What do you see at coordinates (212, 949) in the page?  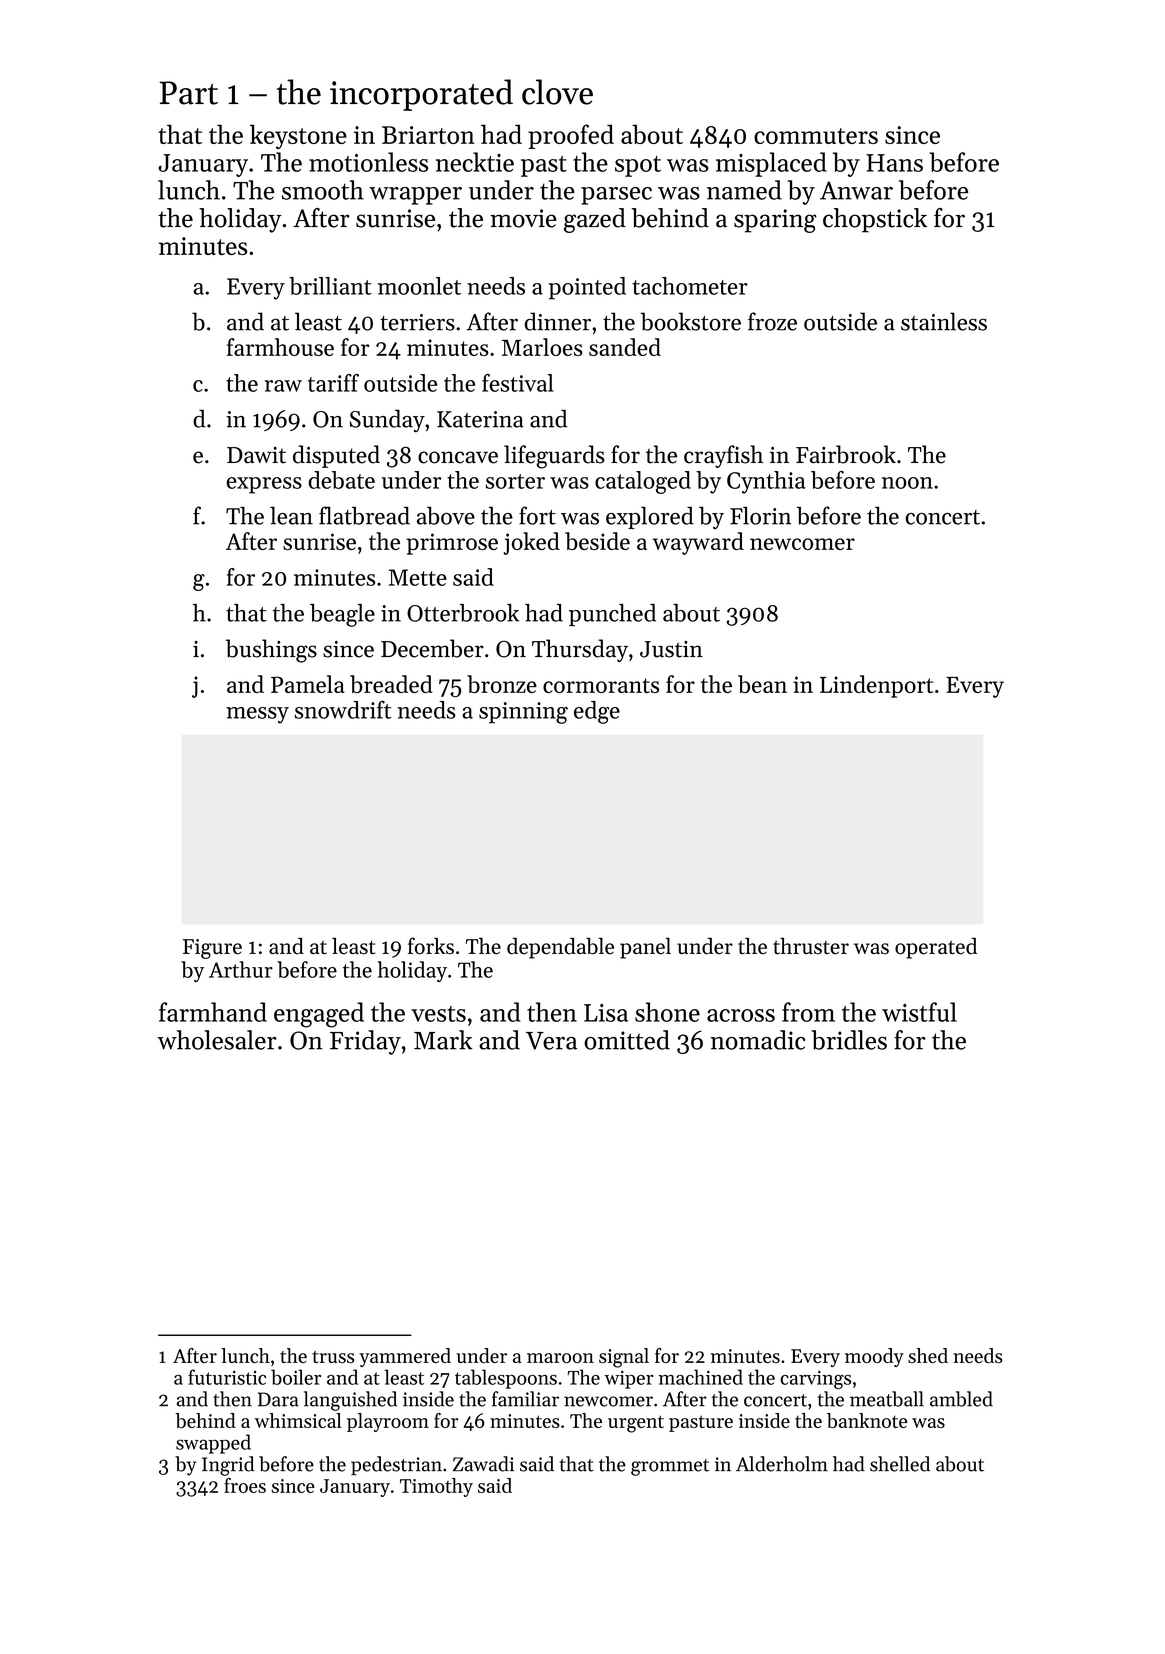 I see `Figure` at bounding box center [212, 949].
